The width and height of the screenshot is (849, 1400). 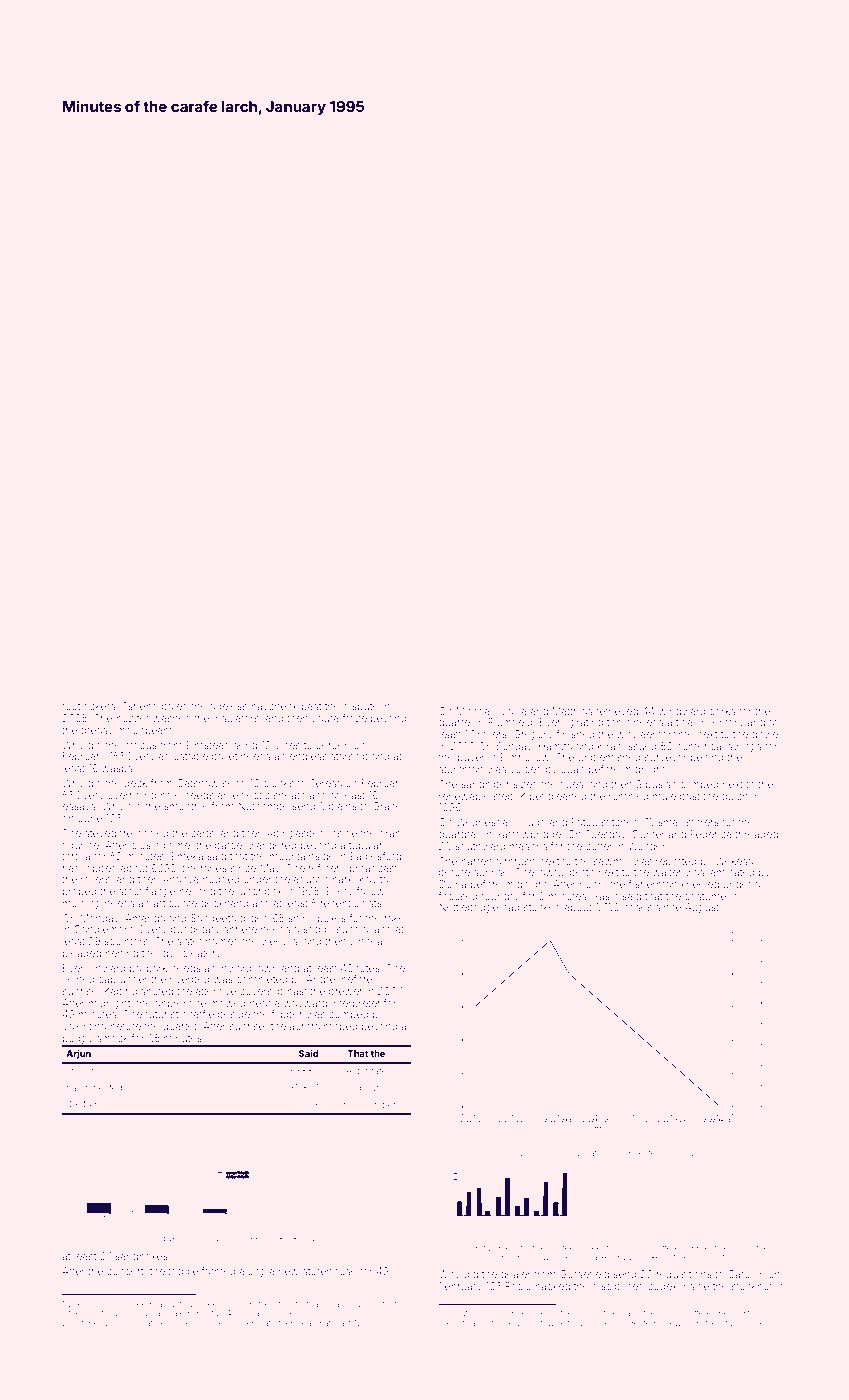 What do you see at coordinates (125, 1271) in the screenshot?
I see `concert` at bounding box center [125, 1271].
